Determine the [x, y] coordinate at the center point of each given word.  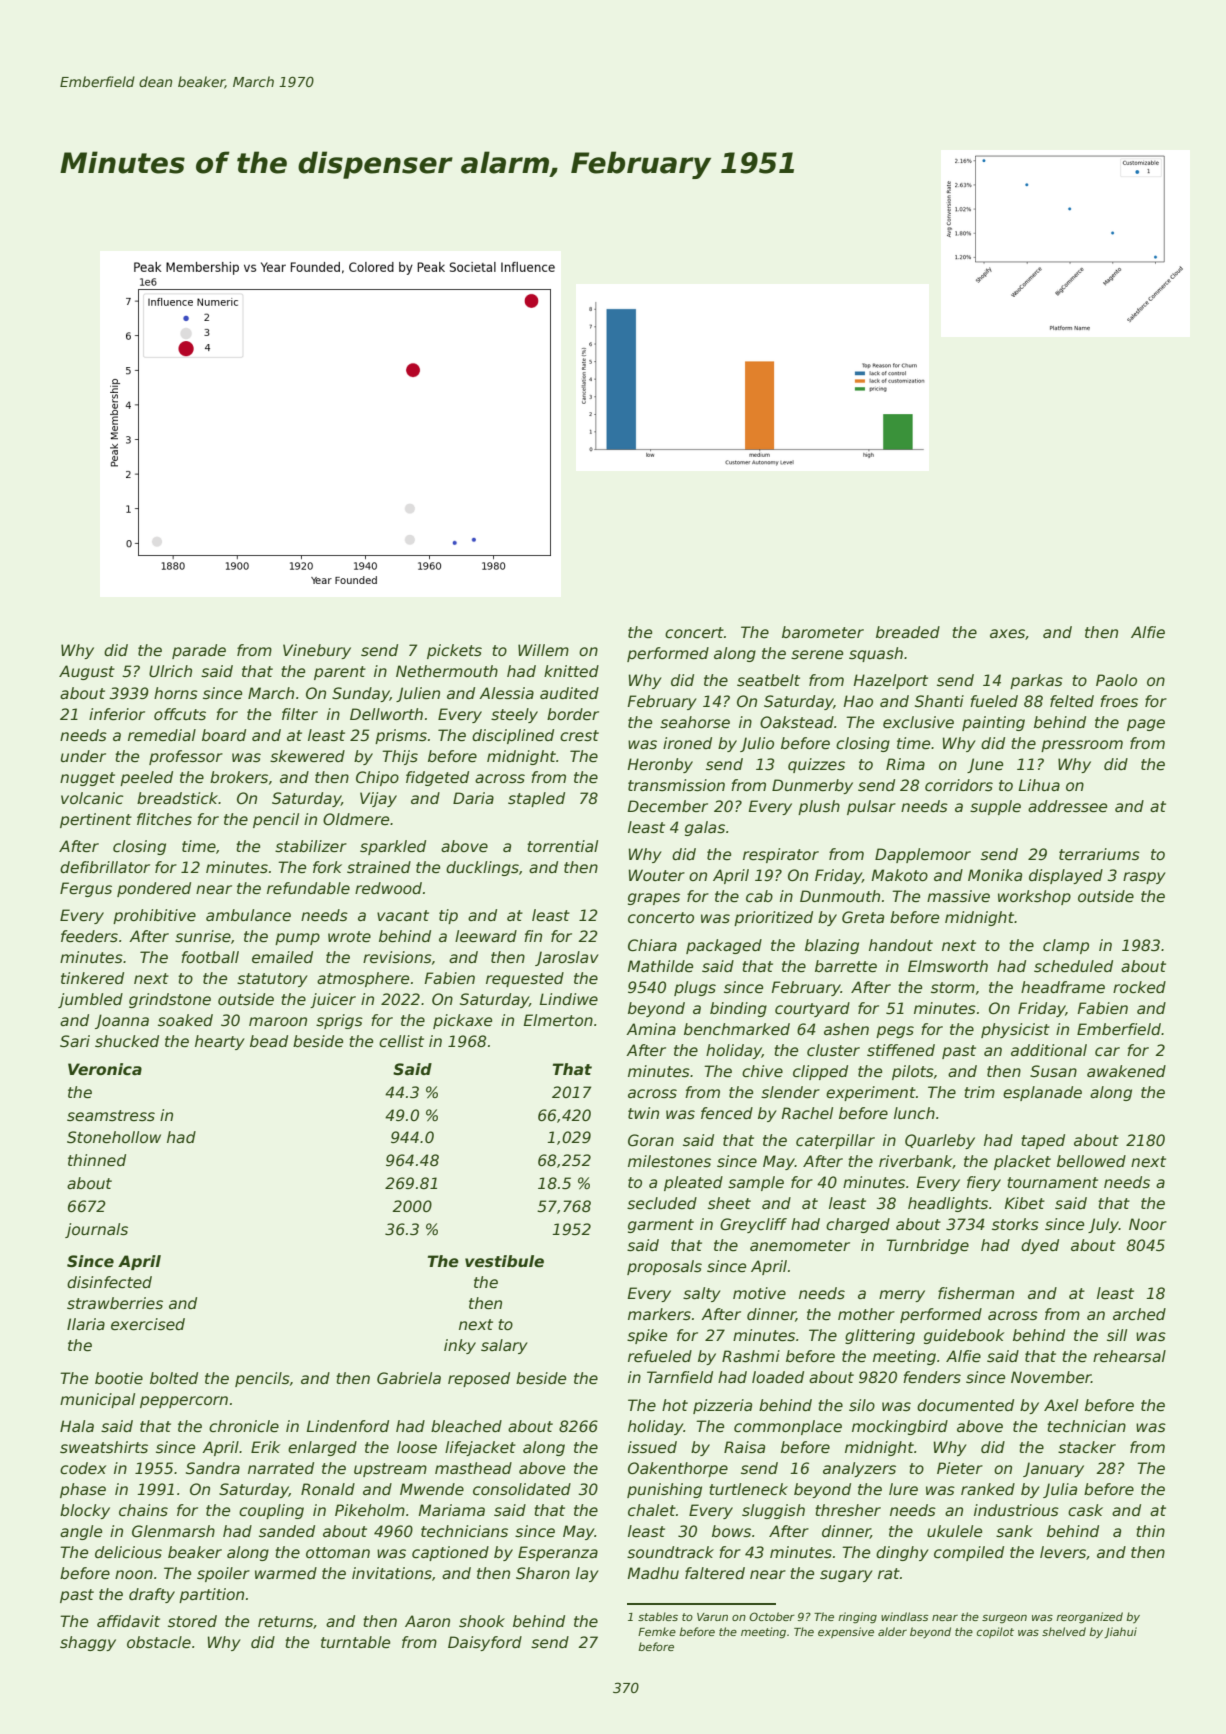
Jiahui [1120, 1632]
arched [1139, 1314]
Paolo [1116, 680]
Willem [543, 650]
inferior [117, 714]
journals [96, 1230]
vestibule [504, 1261]
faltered [715, 1573]
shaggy [88, 1643]
